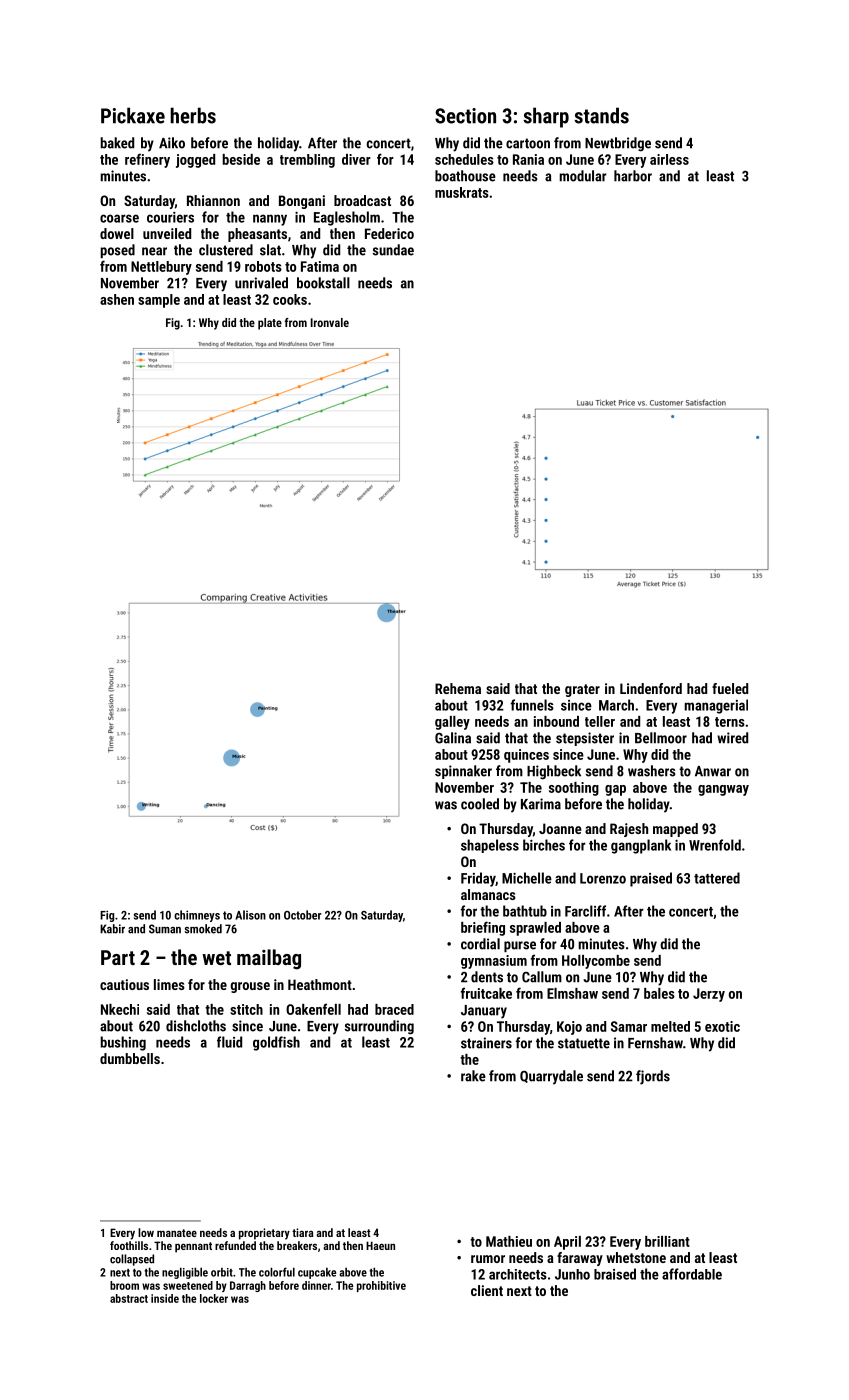 The image size is (849, 1400). What do you see at coordinates (526, 756) in the screenshot?
I see `quinces` at bounding box center [526, 756].
